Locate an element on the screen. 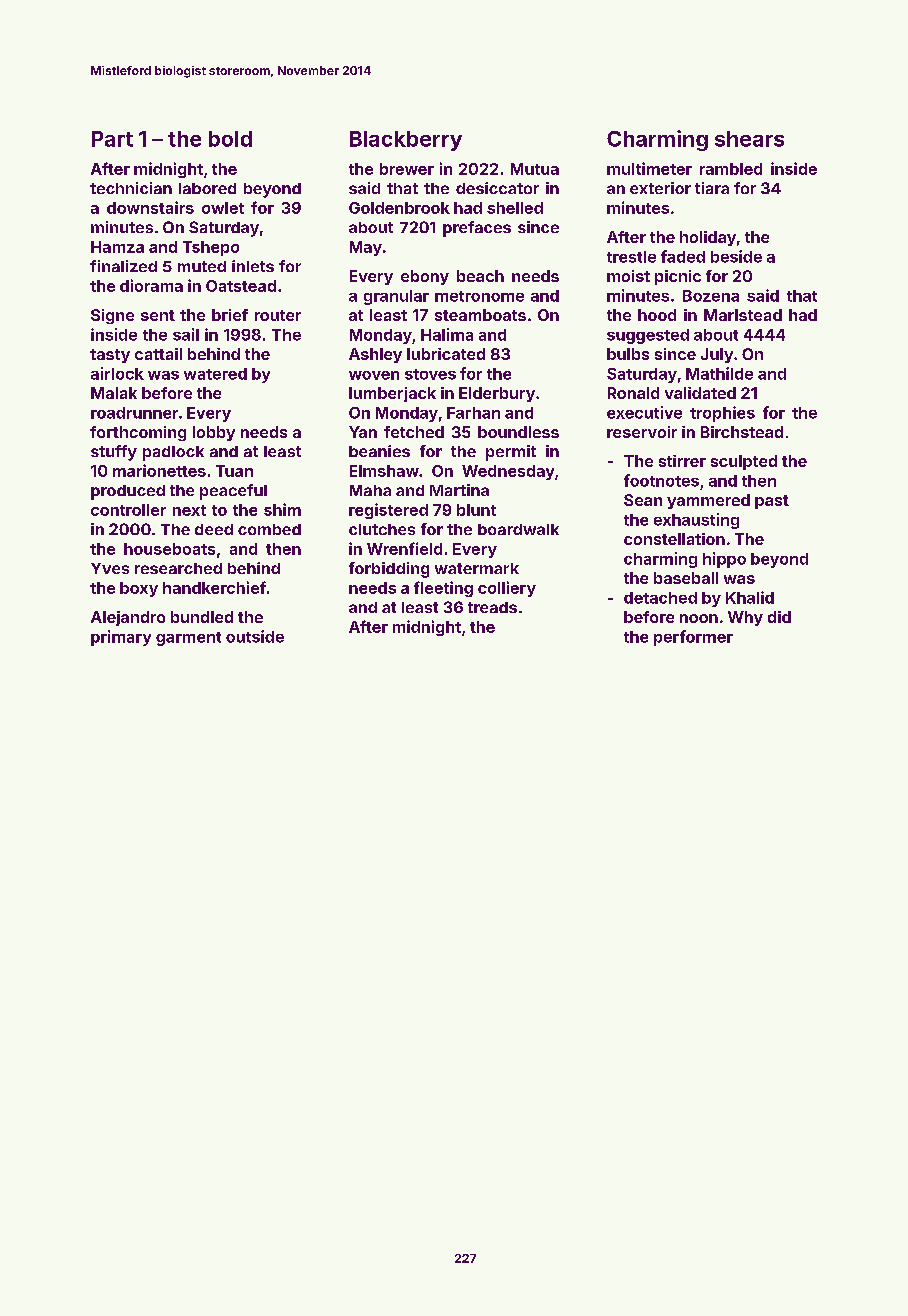 The height and width of the screenshot is (1316, 908). shears is located at coordinates (749, 139).
